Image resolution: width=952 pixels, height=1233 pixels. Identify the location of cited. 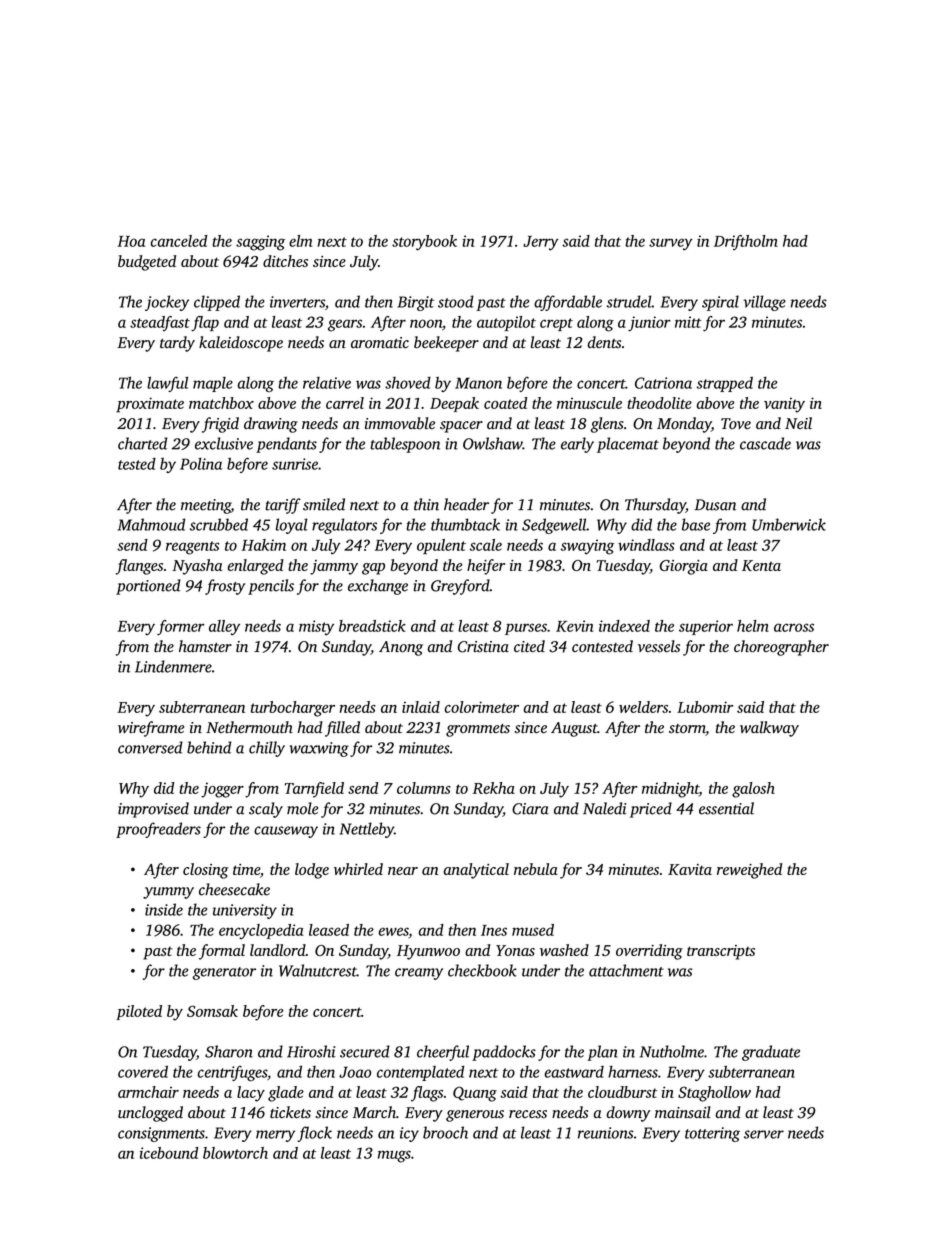
(529, 646).
